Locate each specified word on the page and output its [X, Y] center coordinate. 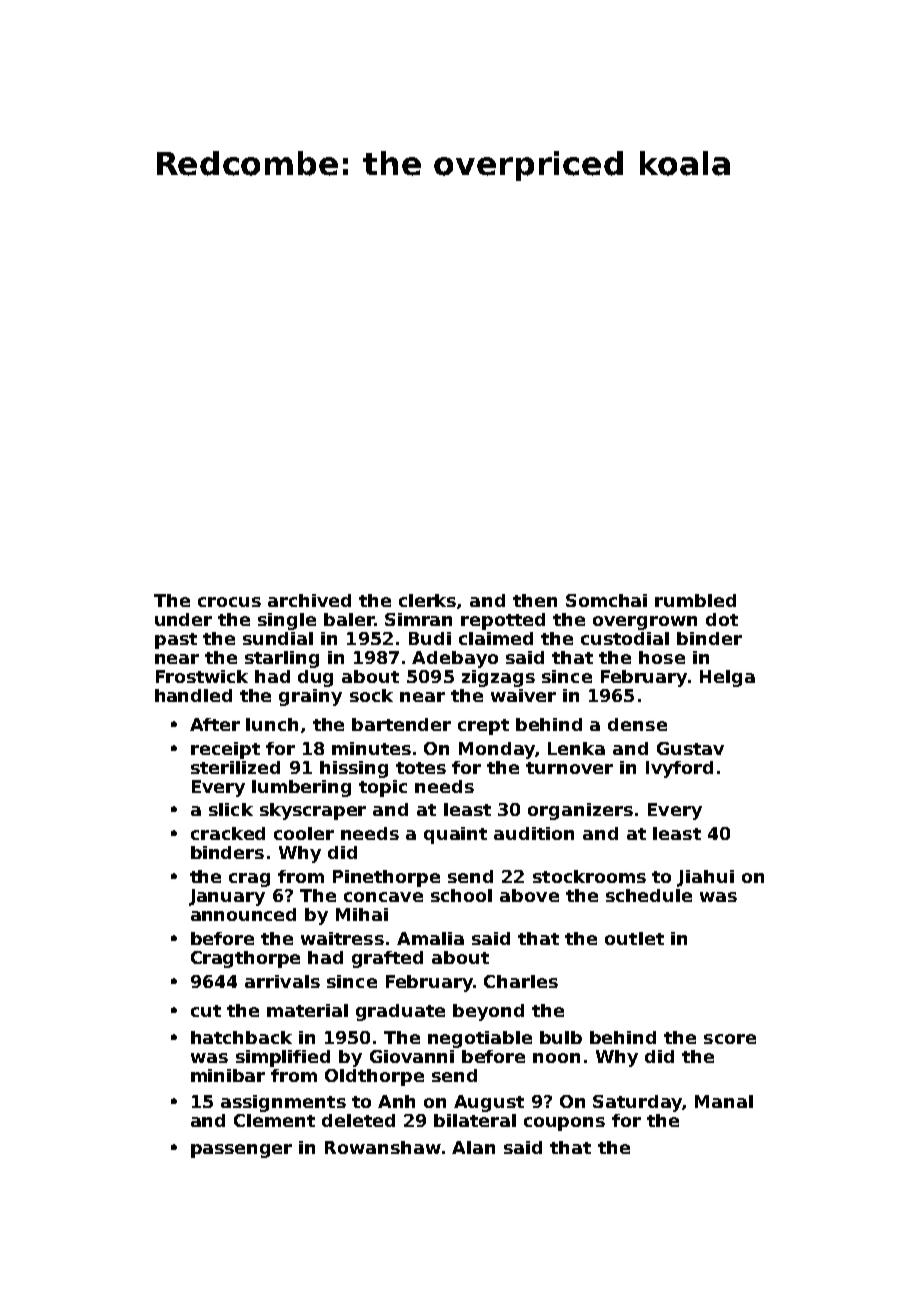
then [535, 600]
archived [309, 600]
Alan [473, 1147]
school [461, 895]
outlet [634, 938]
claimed [496, 638]
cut [206, 1011]
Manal [724, 1101]
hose [662, 657]
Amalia [430, 938]
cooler [304, 833]
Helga [727, 678]
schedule [649, 895]
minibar [228, 1075]
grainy [310, 697]
